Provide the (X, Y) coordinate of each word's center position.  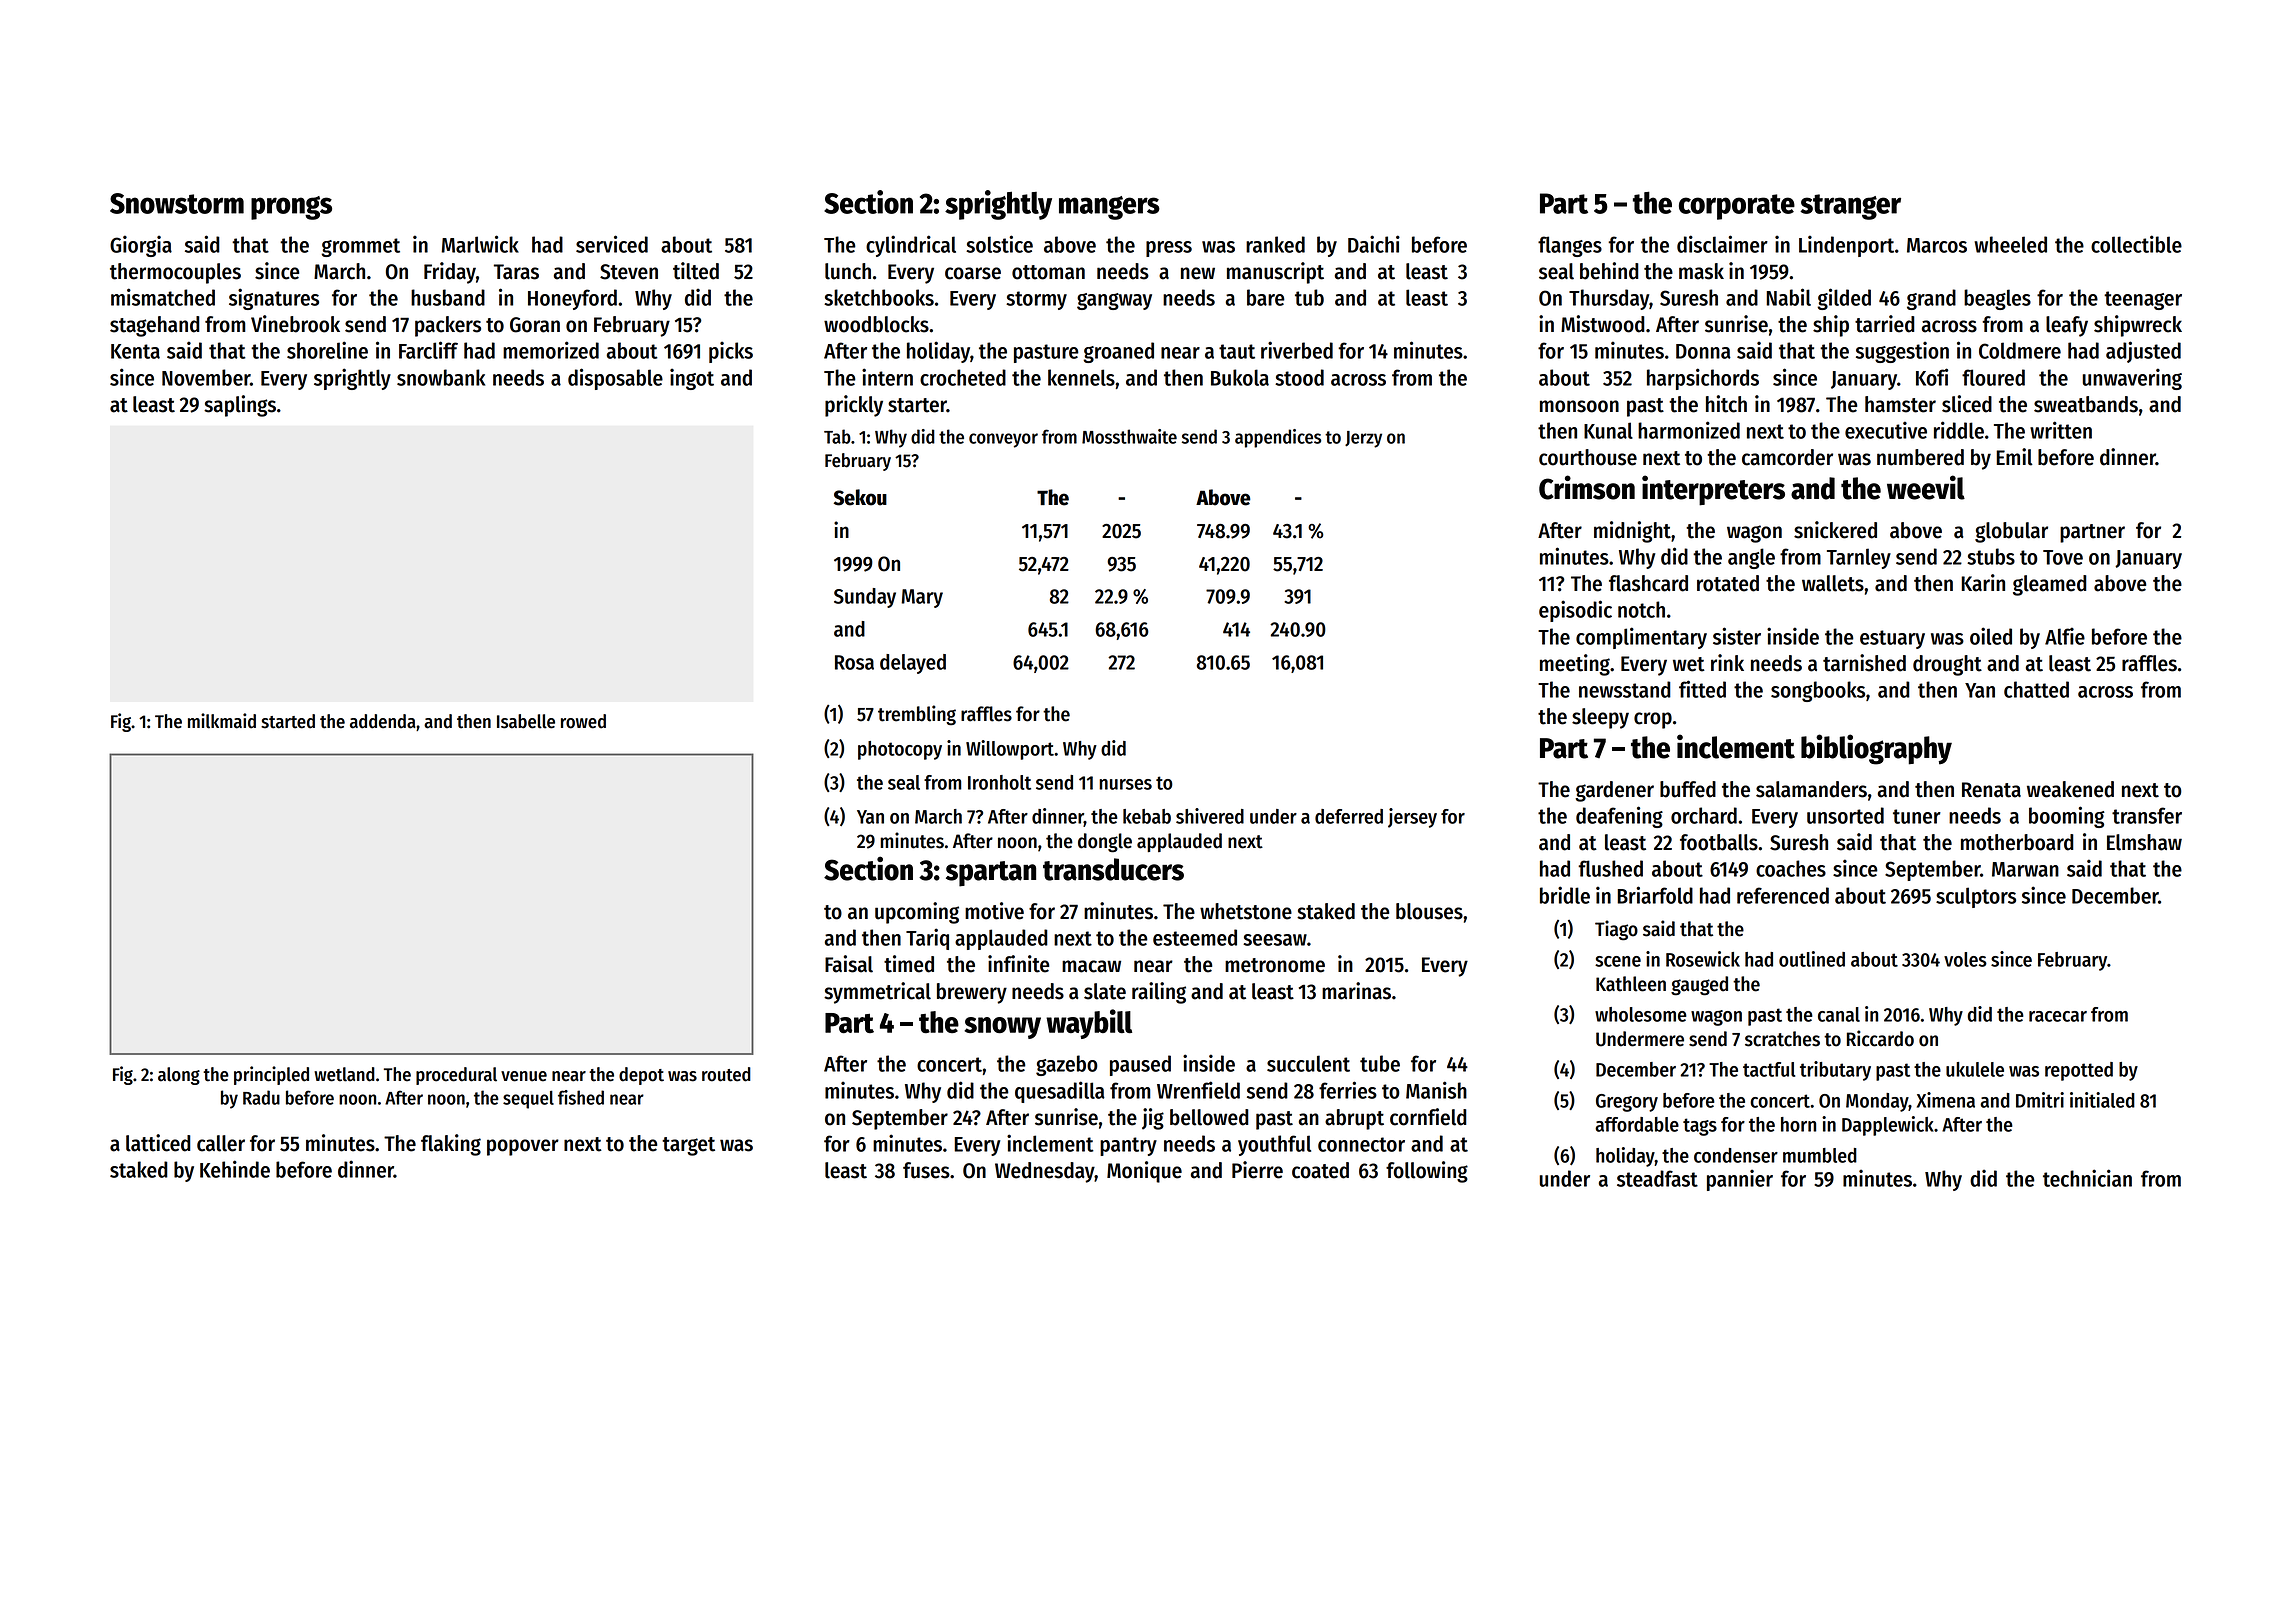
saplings (240, 406)
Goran (535, 325)
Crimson (1587, 487)
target (688, 1146)
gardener (1614, 791)
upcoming (917, 913)
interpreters (1713, 490)
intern (887, 377)
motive (994, 911)
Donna (1703, 351)
